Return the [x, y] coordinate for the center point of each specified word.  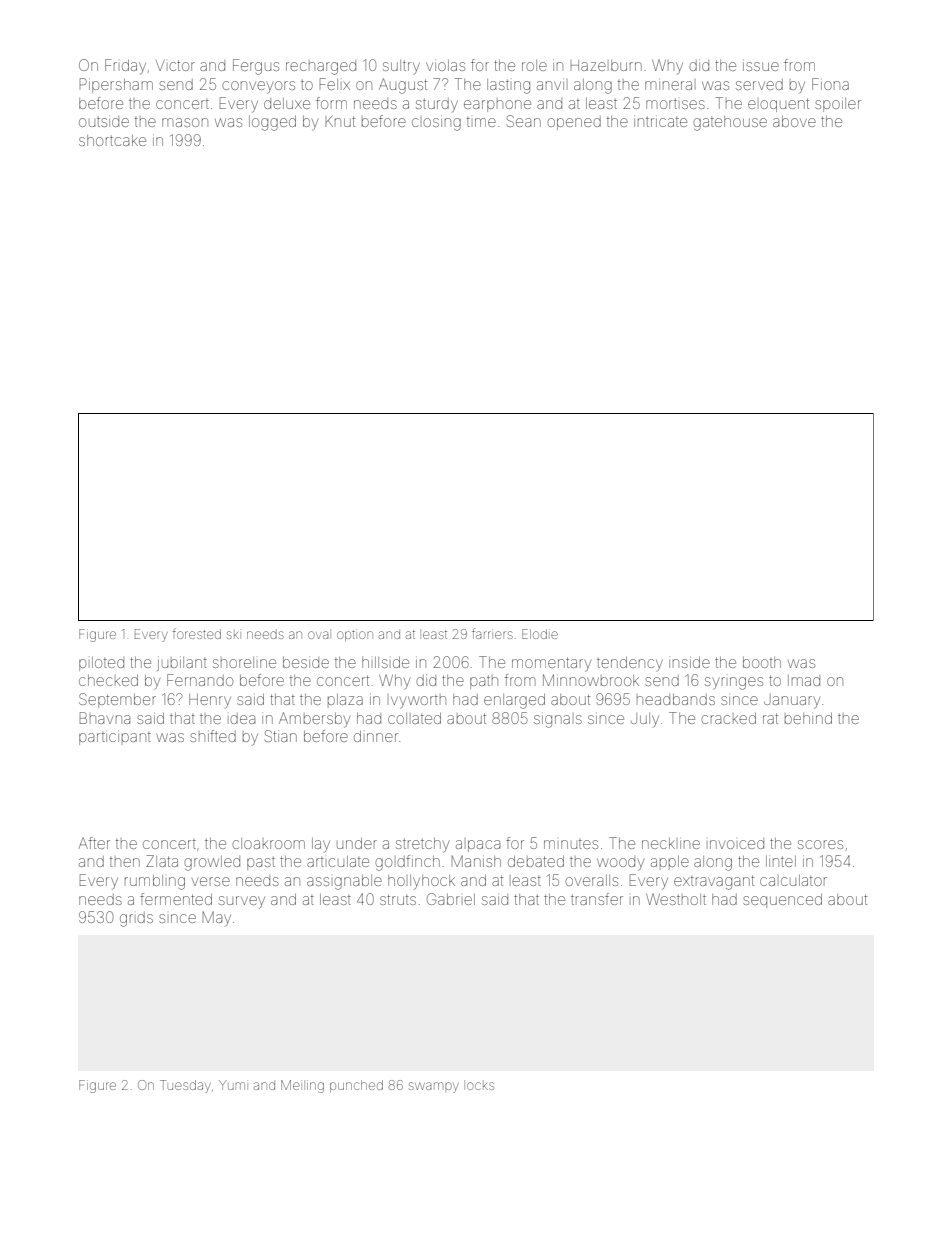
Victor [175, 65]
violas [445, 65]
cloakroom [268, 843]
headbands [676, 699]
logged [272, 123]
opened [574, 123]
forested [197, 633]
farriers [492, 633]
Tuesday [185, 1086]
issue [761, 66]
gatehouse [730, 123]
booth [762, 662]
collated [414, 718]
